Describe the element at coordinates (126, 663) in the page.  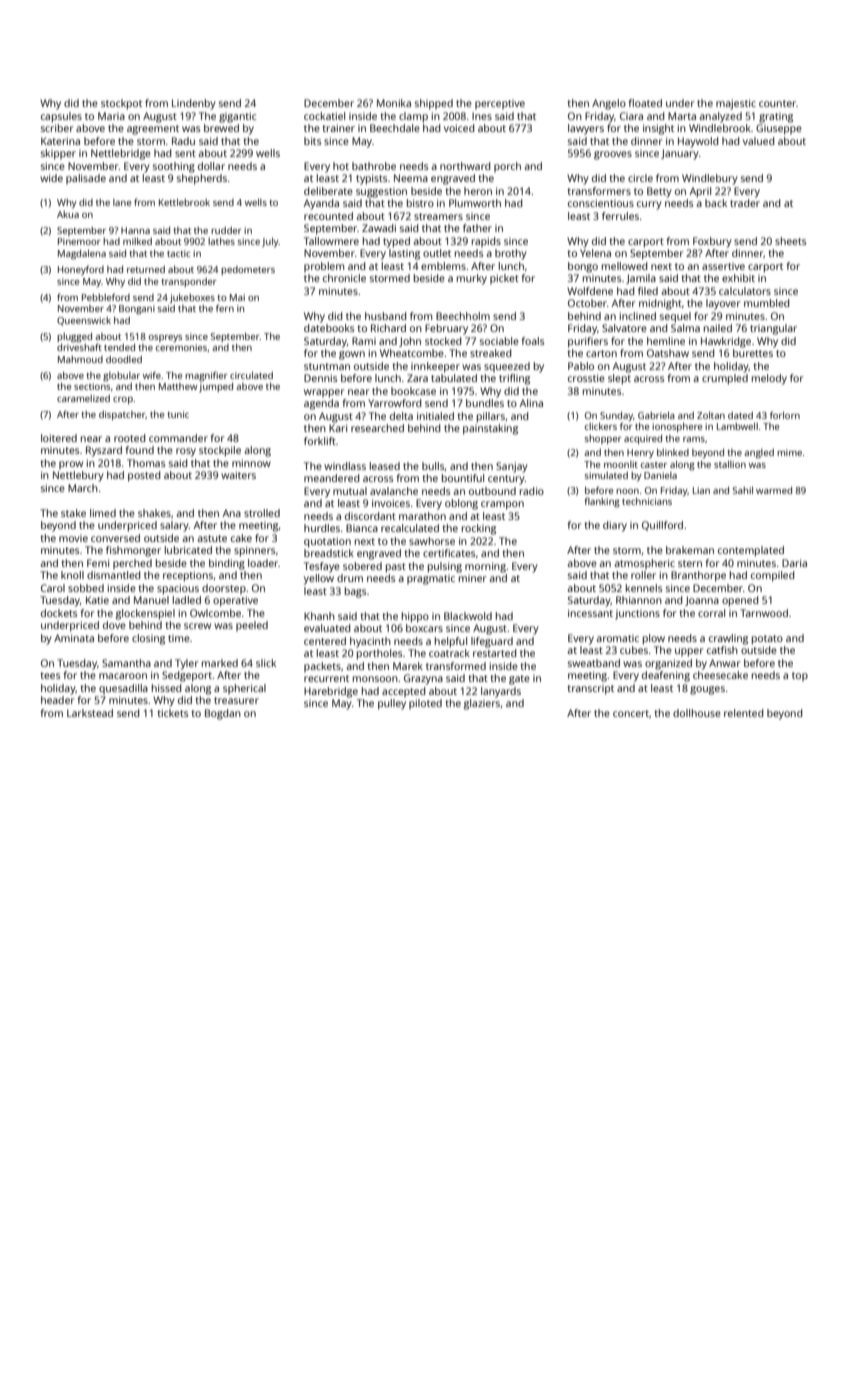
I see `Samantha` at that location.
